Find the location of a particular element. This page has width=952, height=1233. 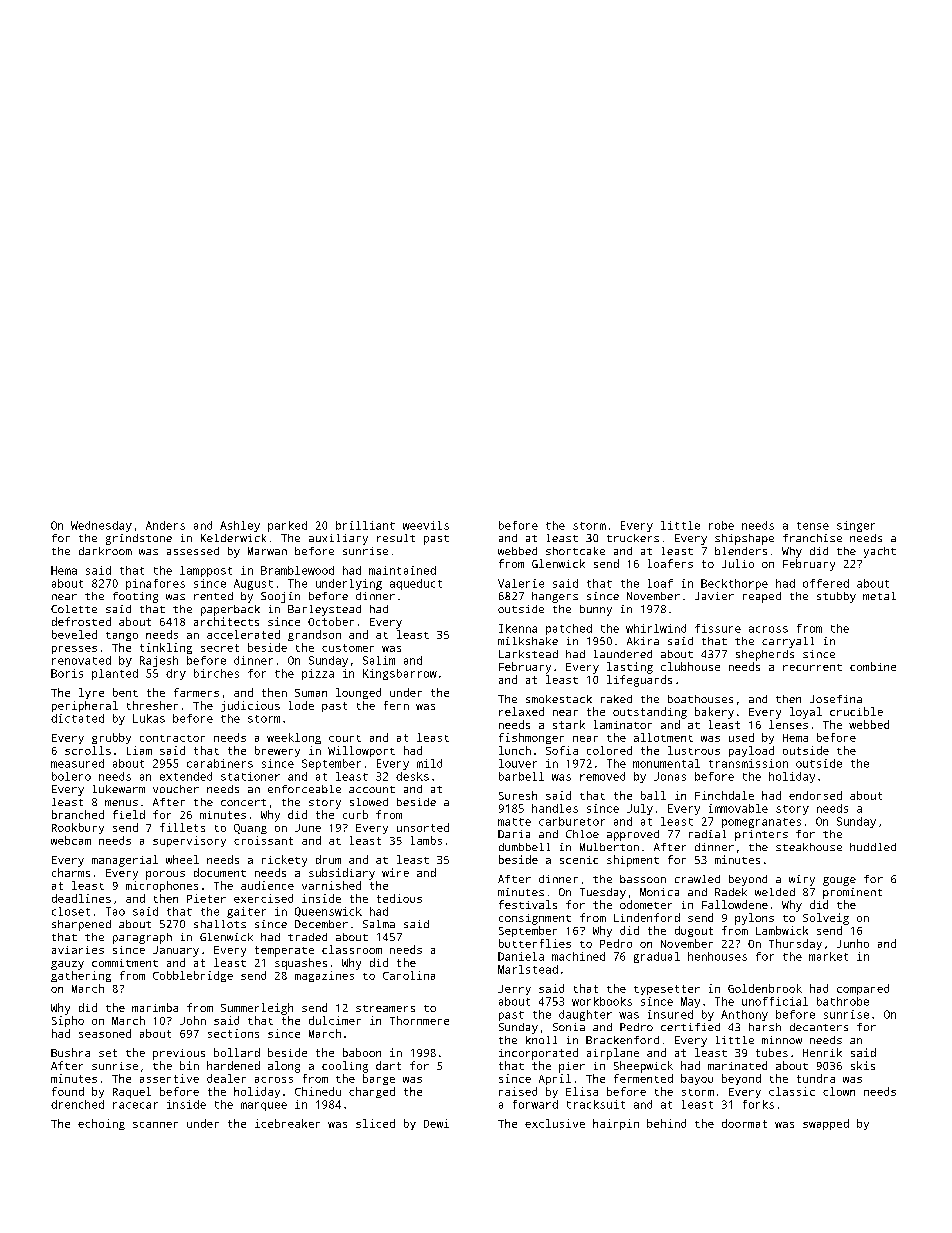

fishmonger is located at coordinates (531, 738).
